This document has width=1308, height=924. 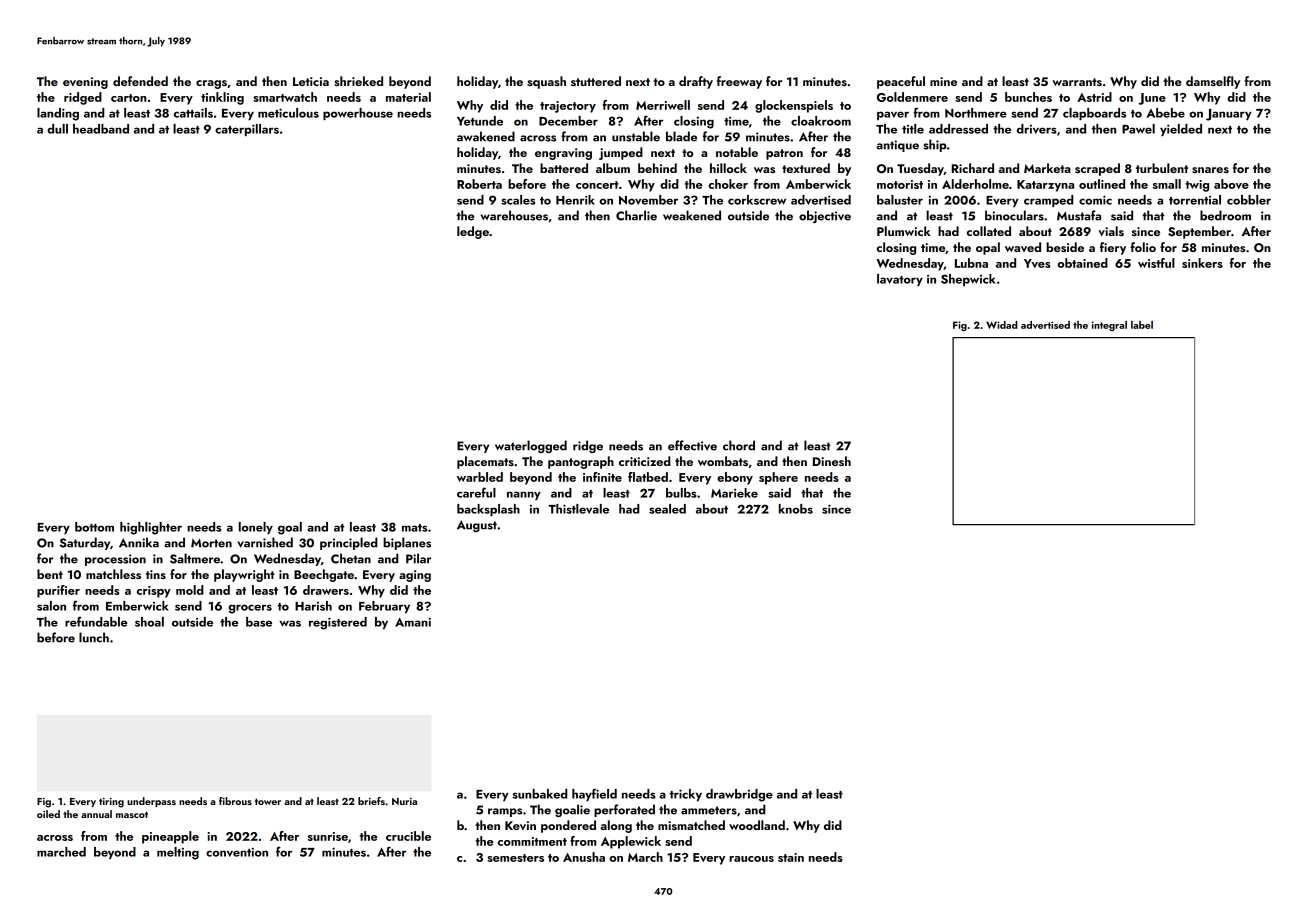 What do you see at coordinates (178, 853) in the document?
I see `melting` at bounding box center [178, 853].
